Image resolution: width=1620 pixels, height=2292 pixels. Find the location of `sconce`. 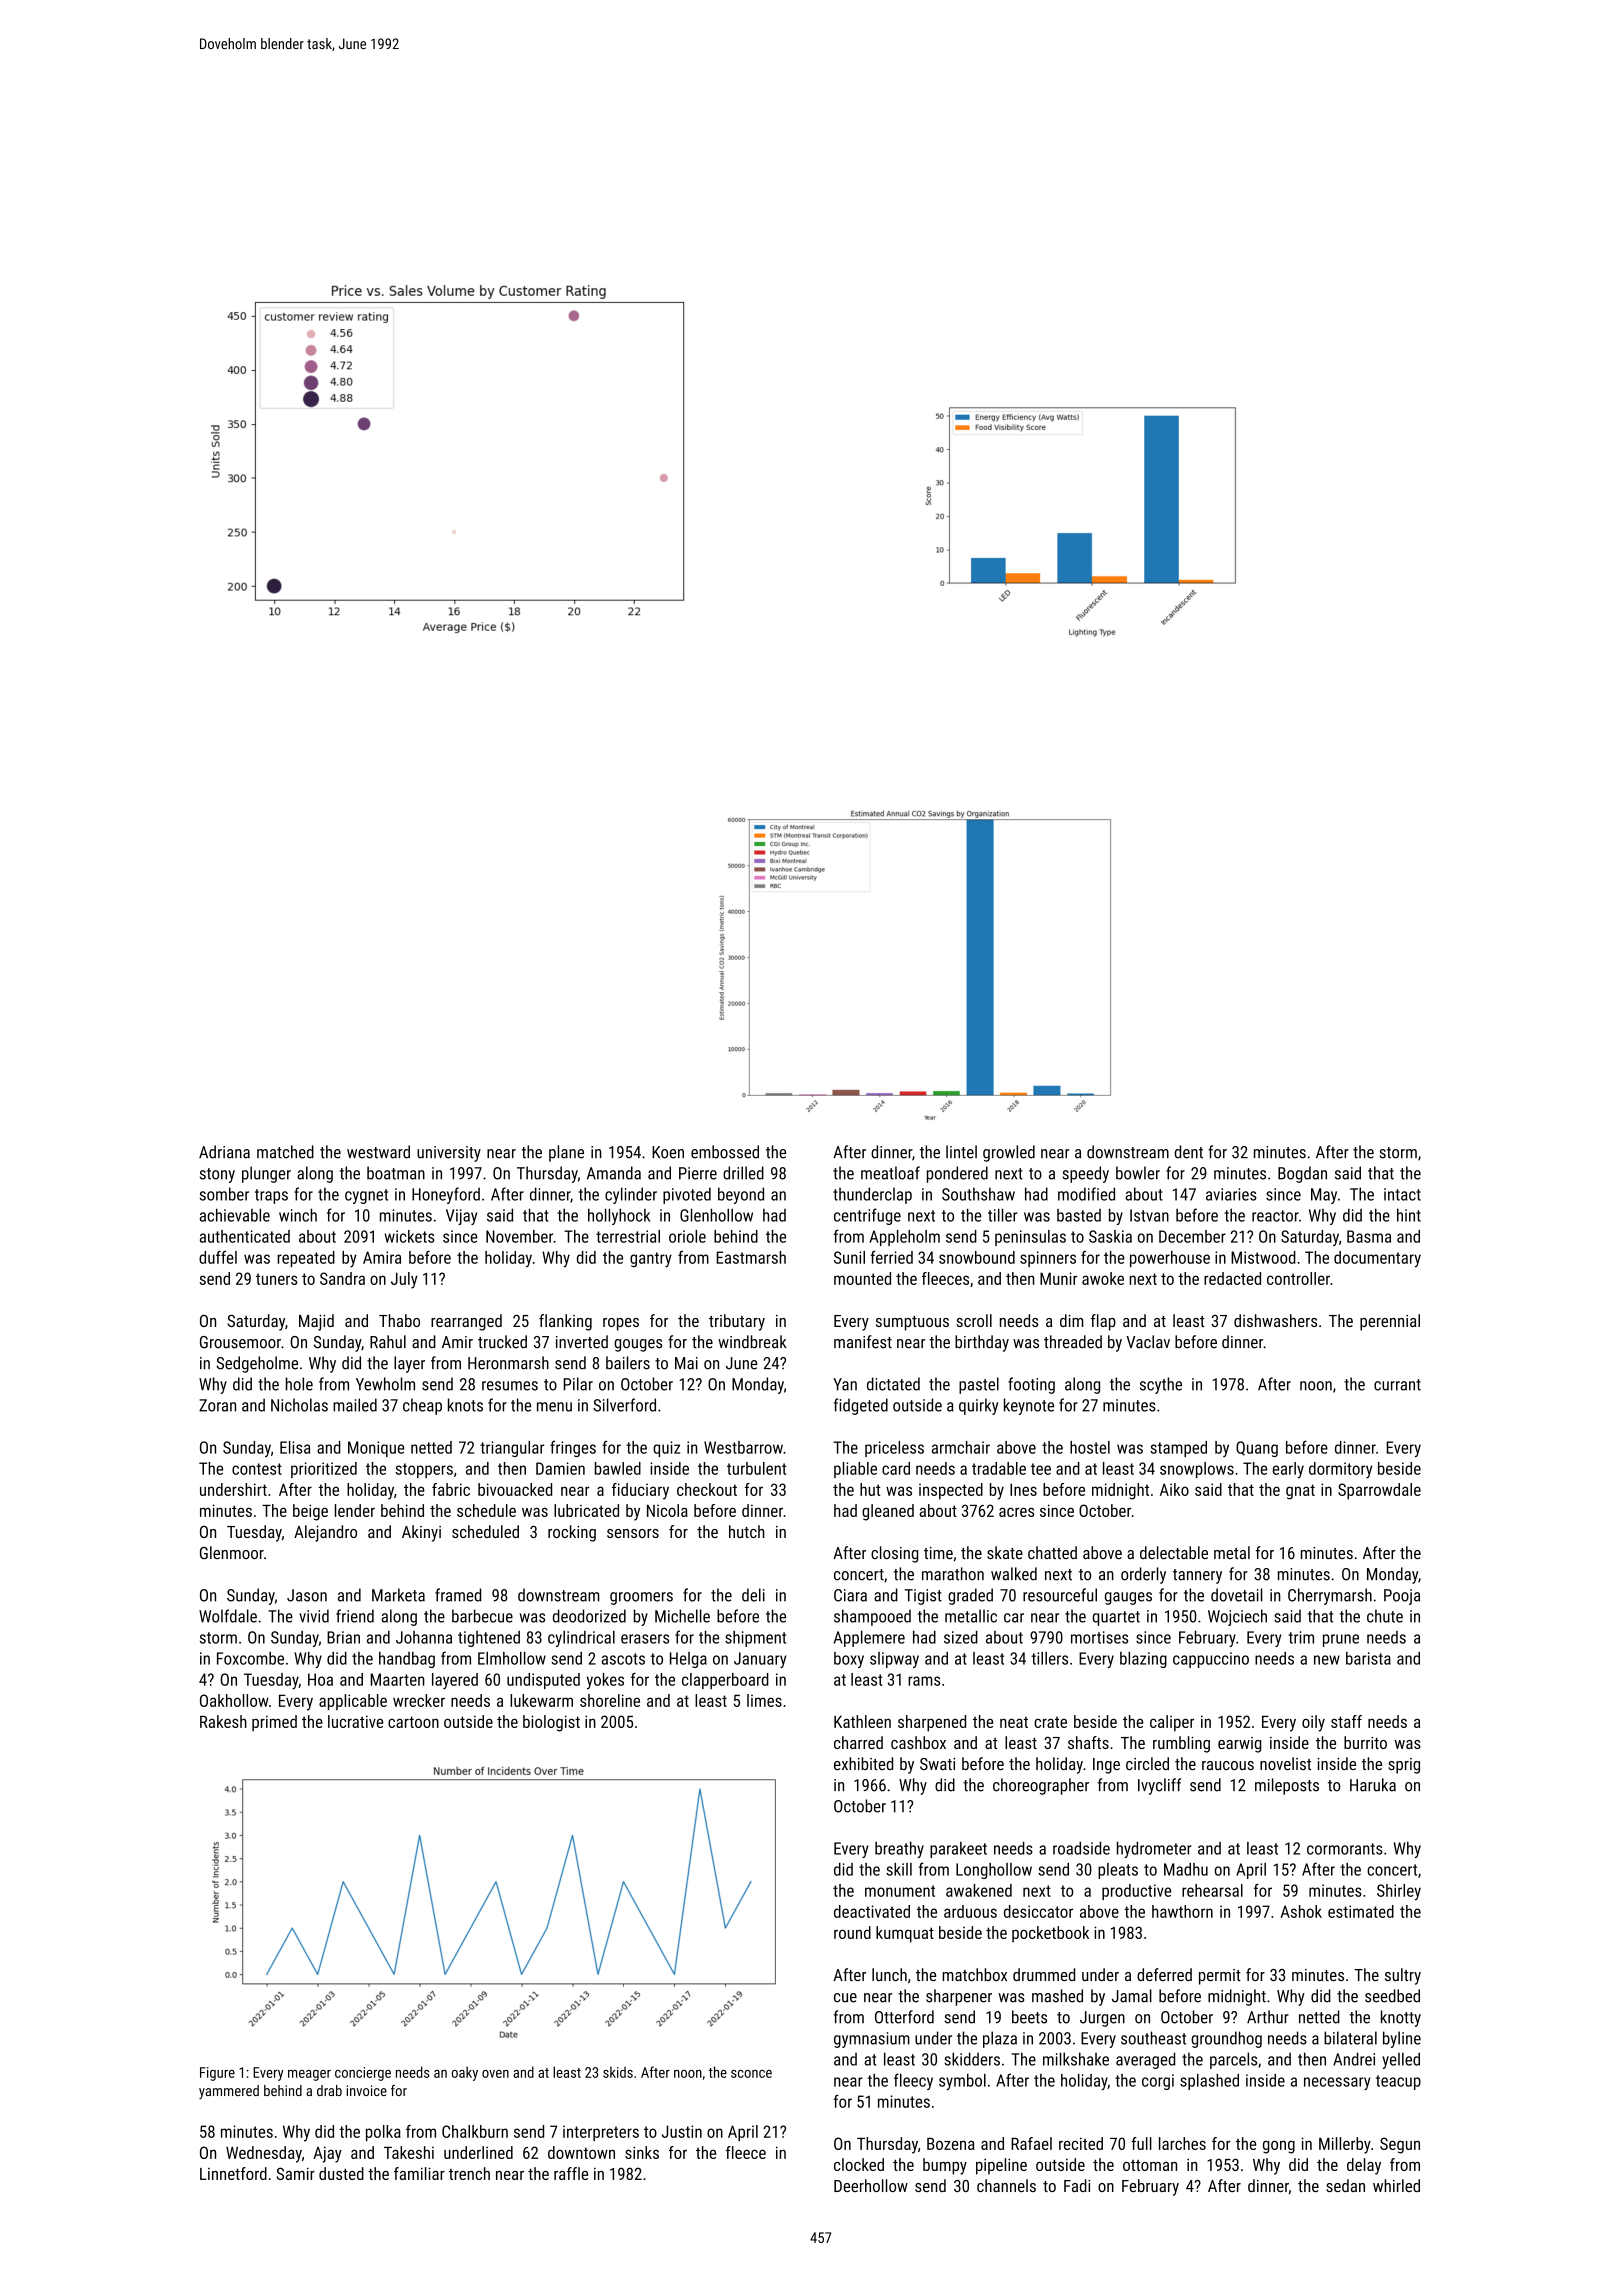

sconce is located at coordinates (751, 2074).
